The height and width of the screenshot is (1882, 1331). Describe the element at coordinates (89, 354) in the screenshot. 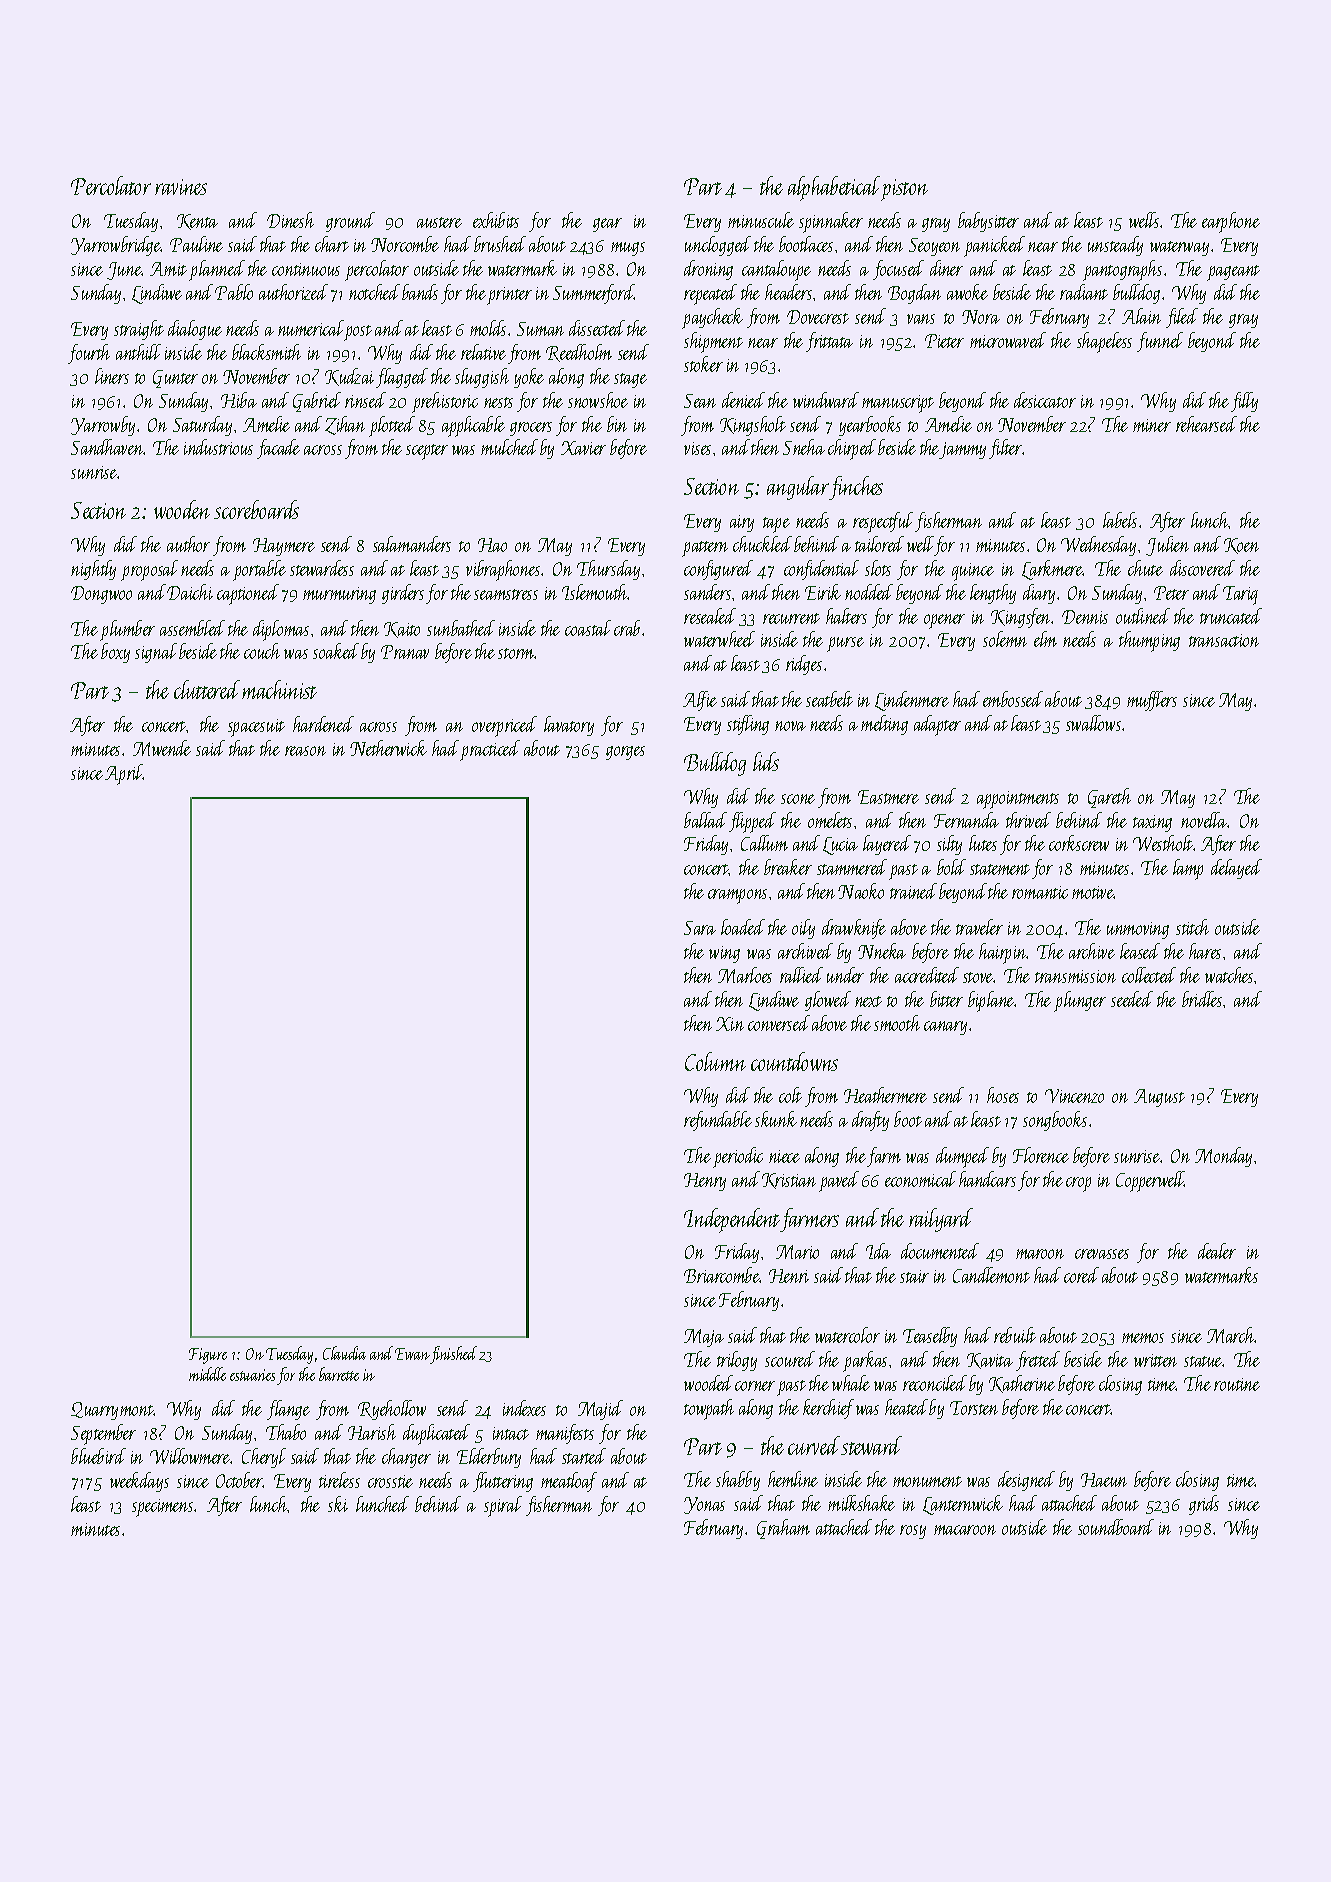

I see `fourth` at that location.
